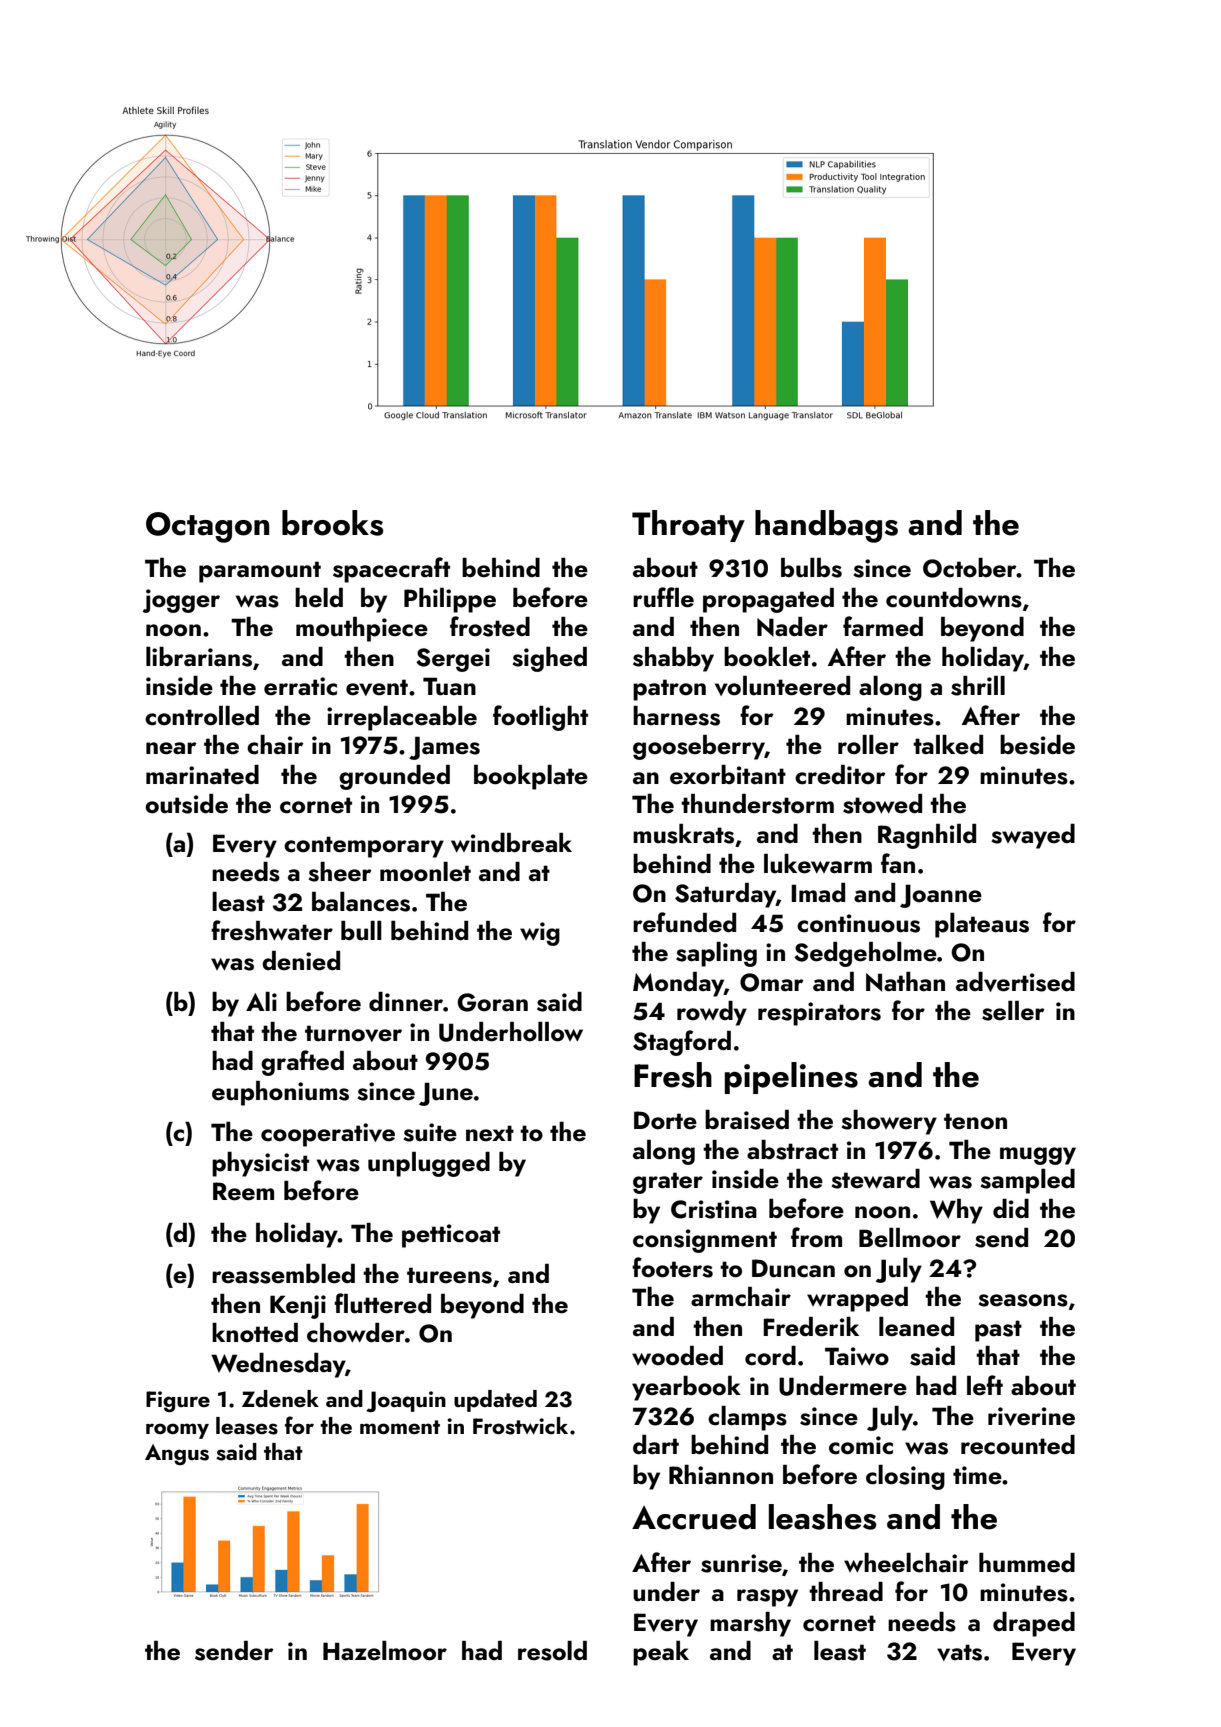  What do you see at coordinates (364, 847) in the screenshot?
I see `contemporary` at bounding box center [364, 847].
